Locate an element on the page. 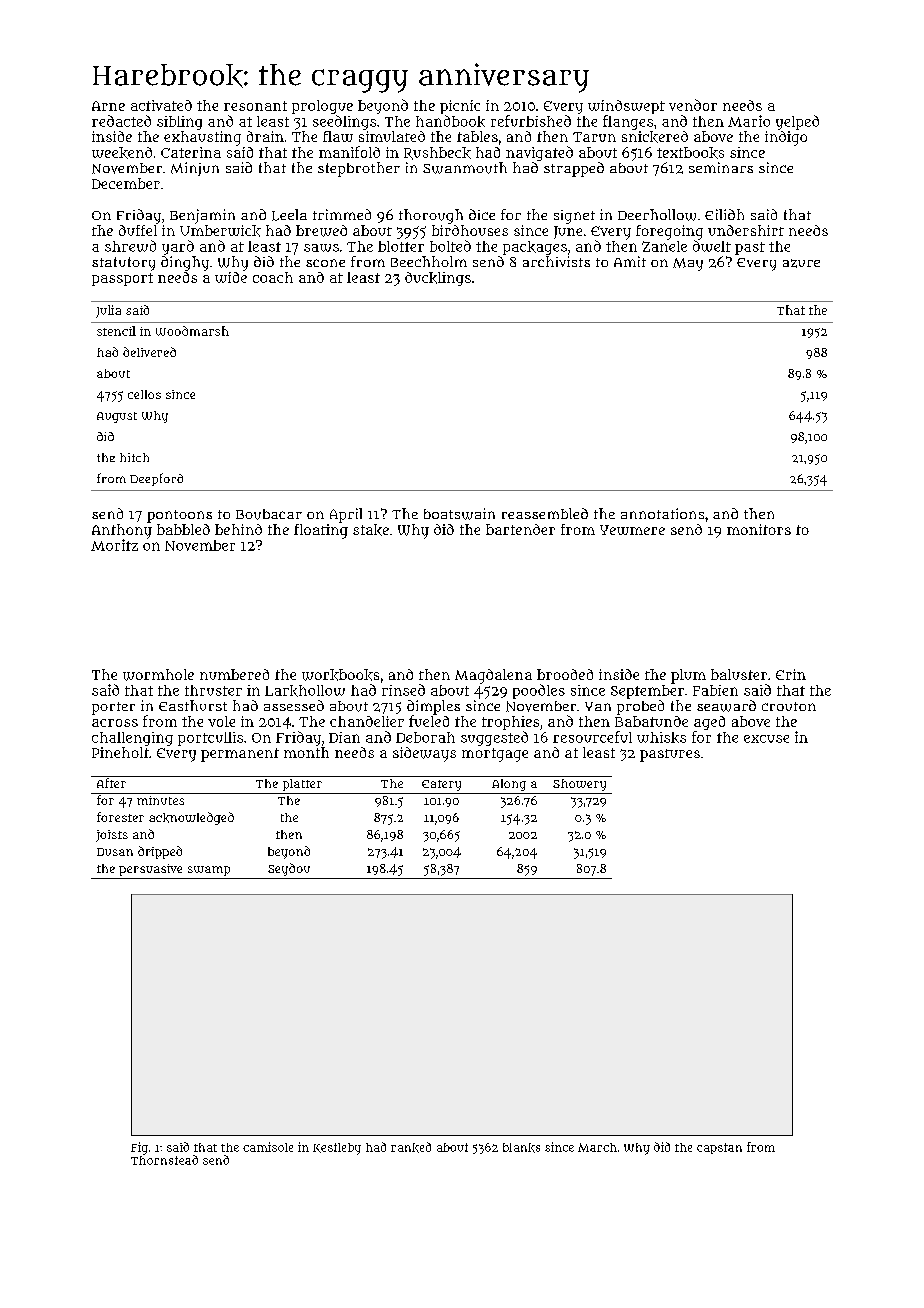 The width and height of the image is (924, 1308). activated is located at coordinates (161, 105).
